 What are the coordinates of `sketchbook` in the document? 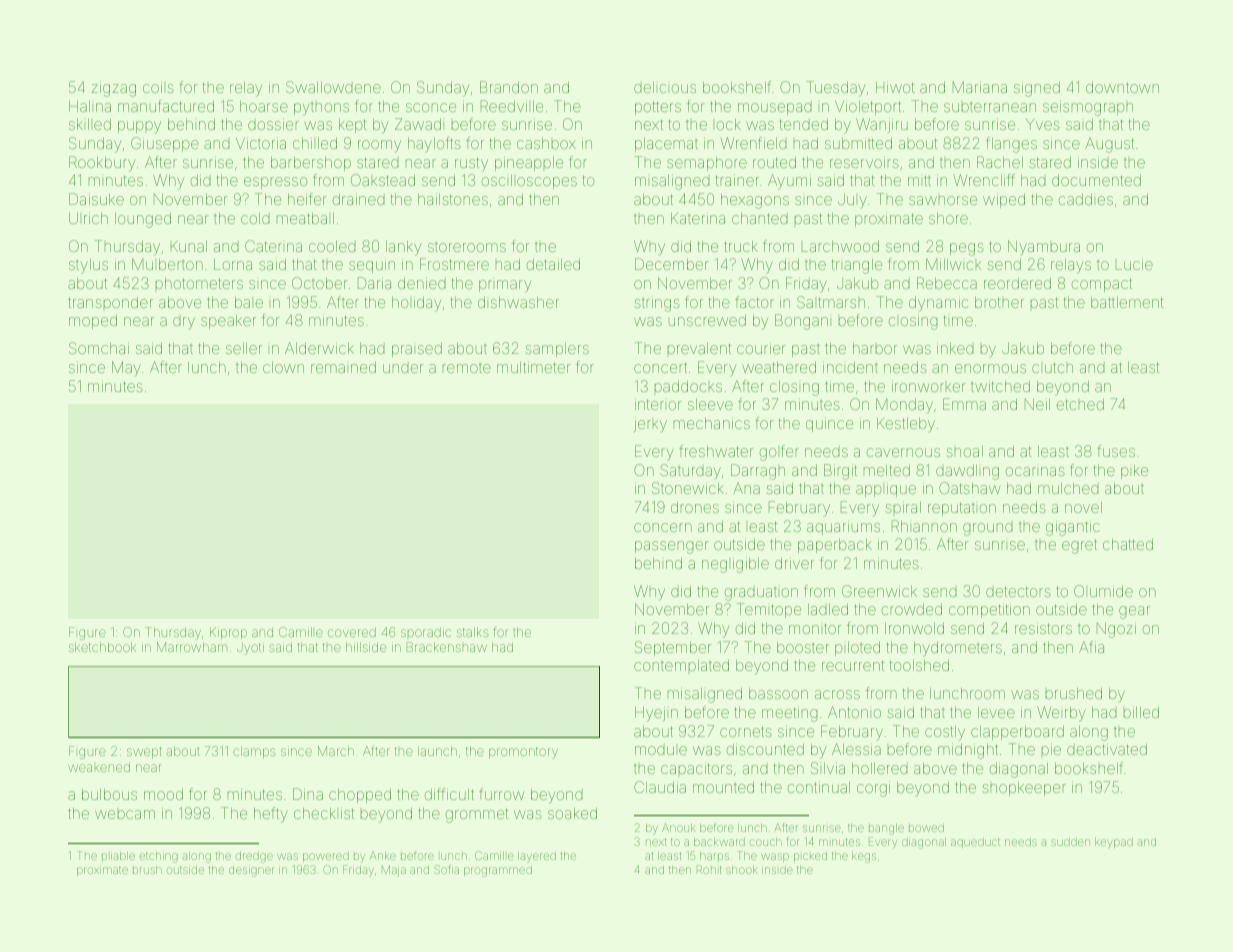 It's located at (102, 647).
